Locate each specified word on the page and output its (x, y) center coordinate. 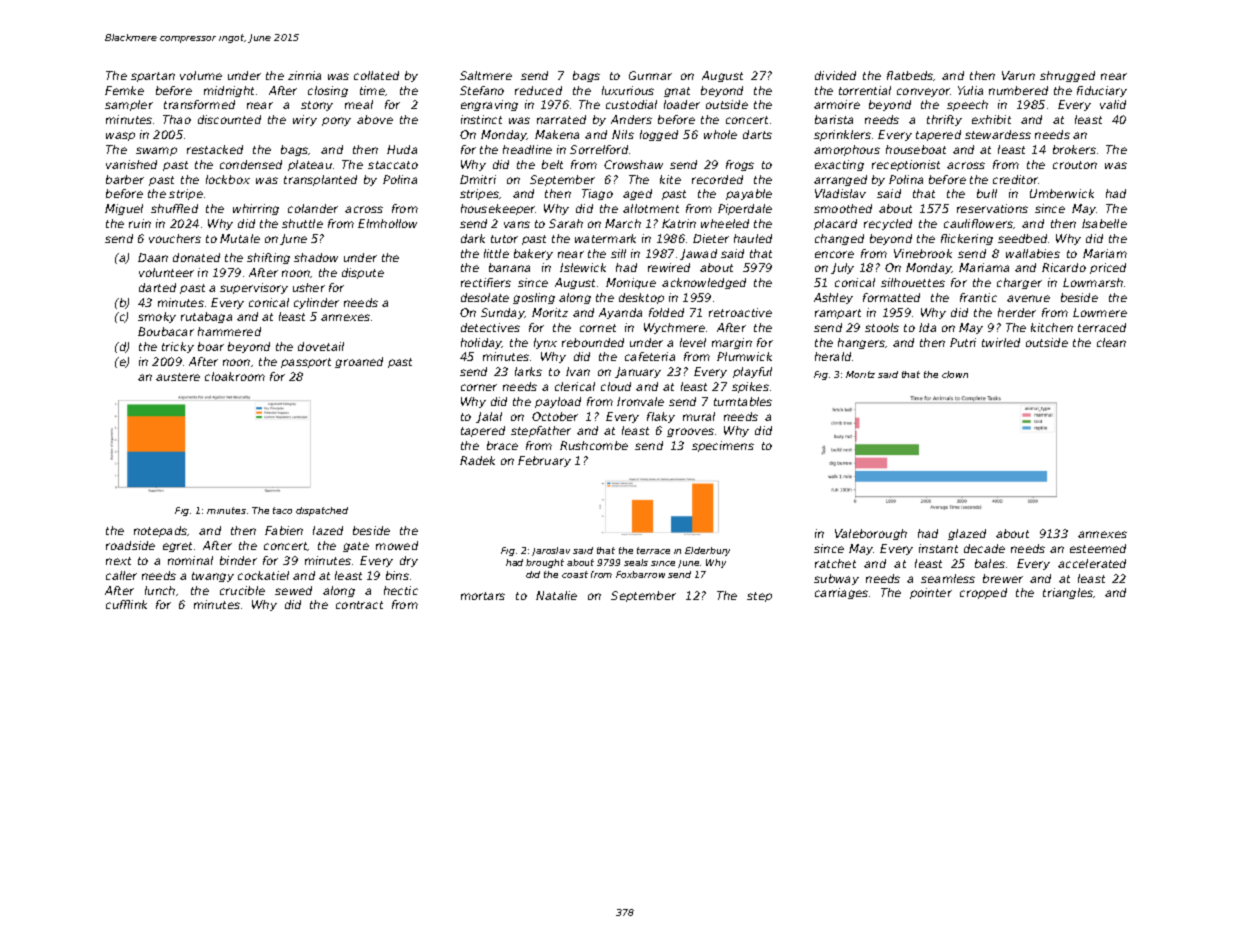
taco (282, 510)
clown (955, 374)
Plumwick (744, 356)
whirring (256, 209)
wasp (120, 136)
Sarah (566, 223)
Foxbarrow (640, 574)
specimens (723, 446)
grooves (690, 432)
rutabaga (206, 317)
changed (839, 239)
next (118, 561)
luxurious (628, 90)
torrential (865, 90)
